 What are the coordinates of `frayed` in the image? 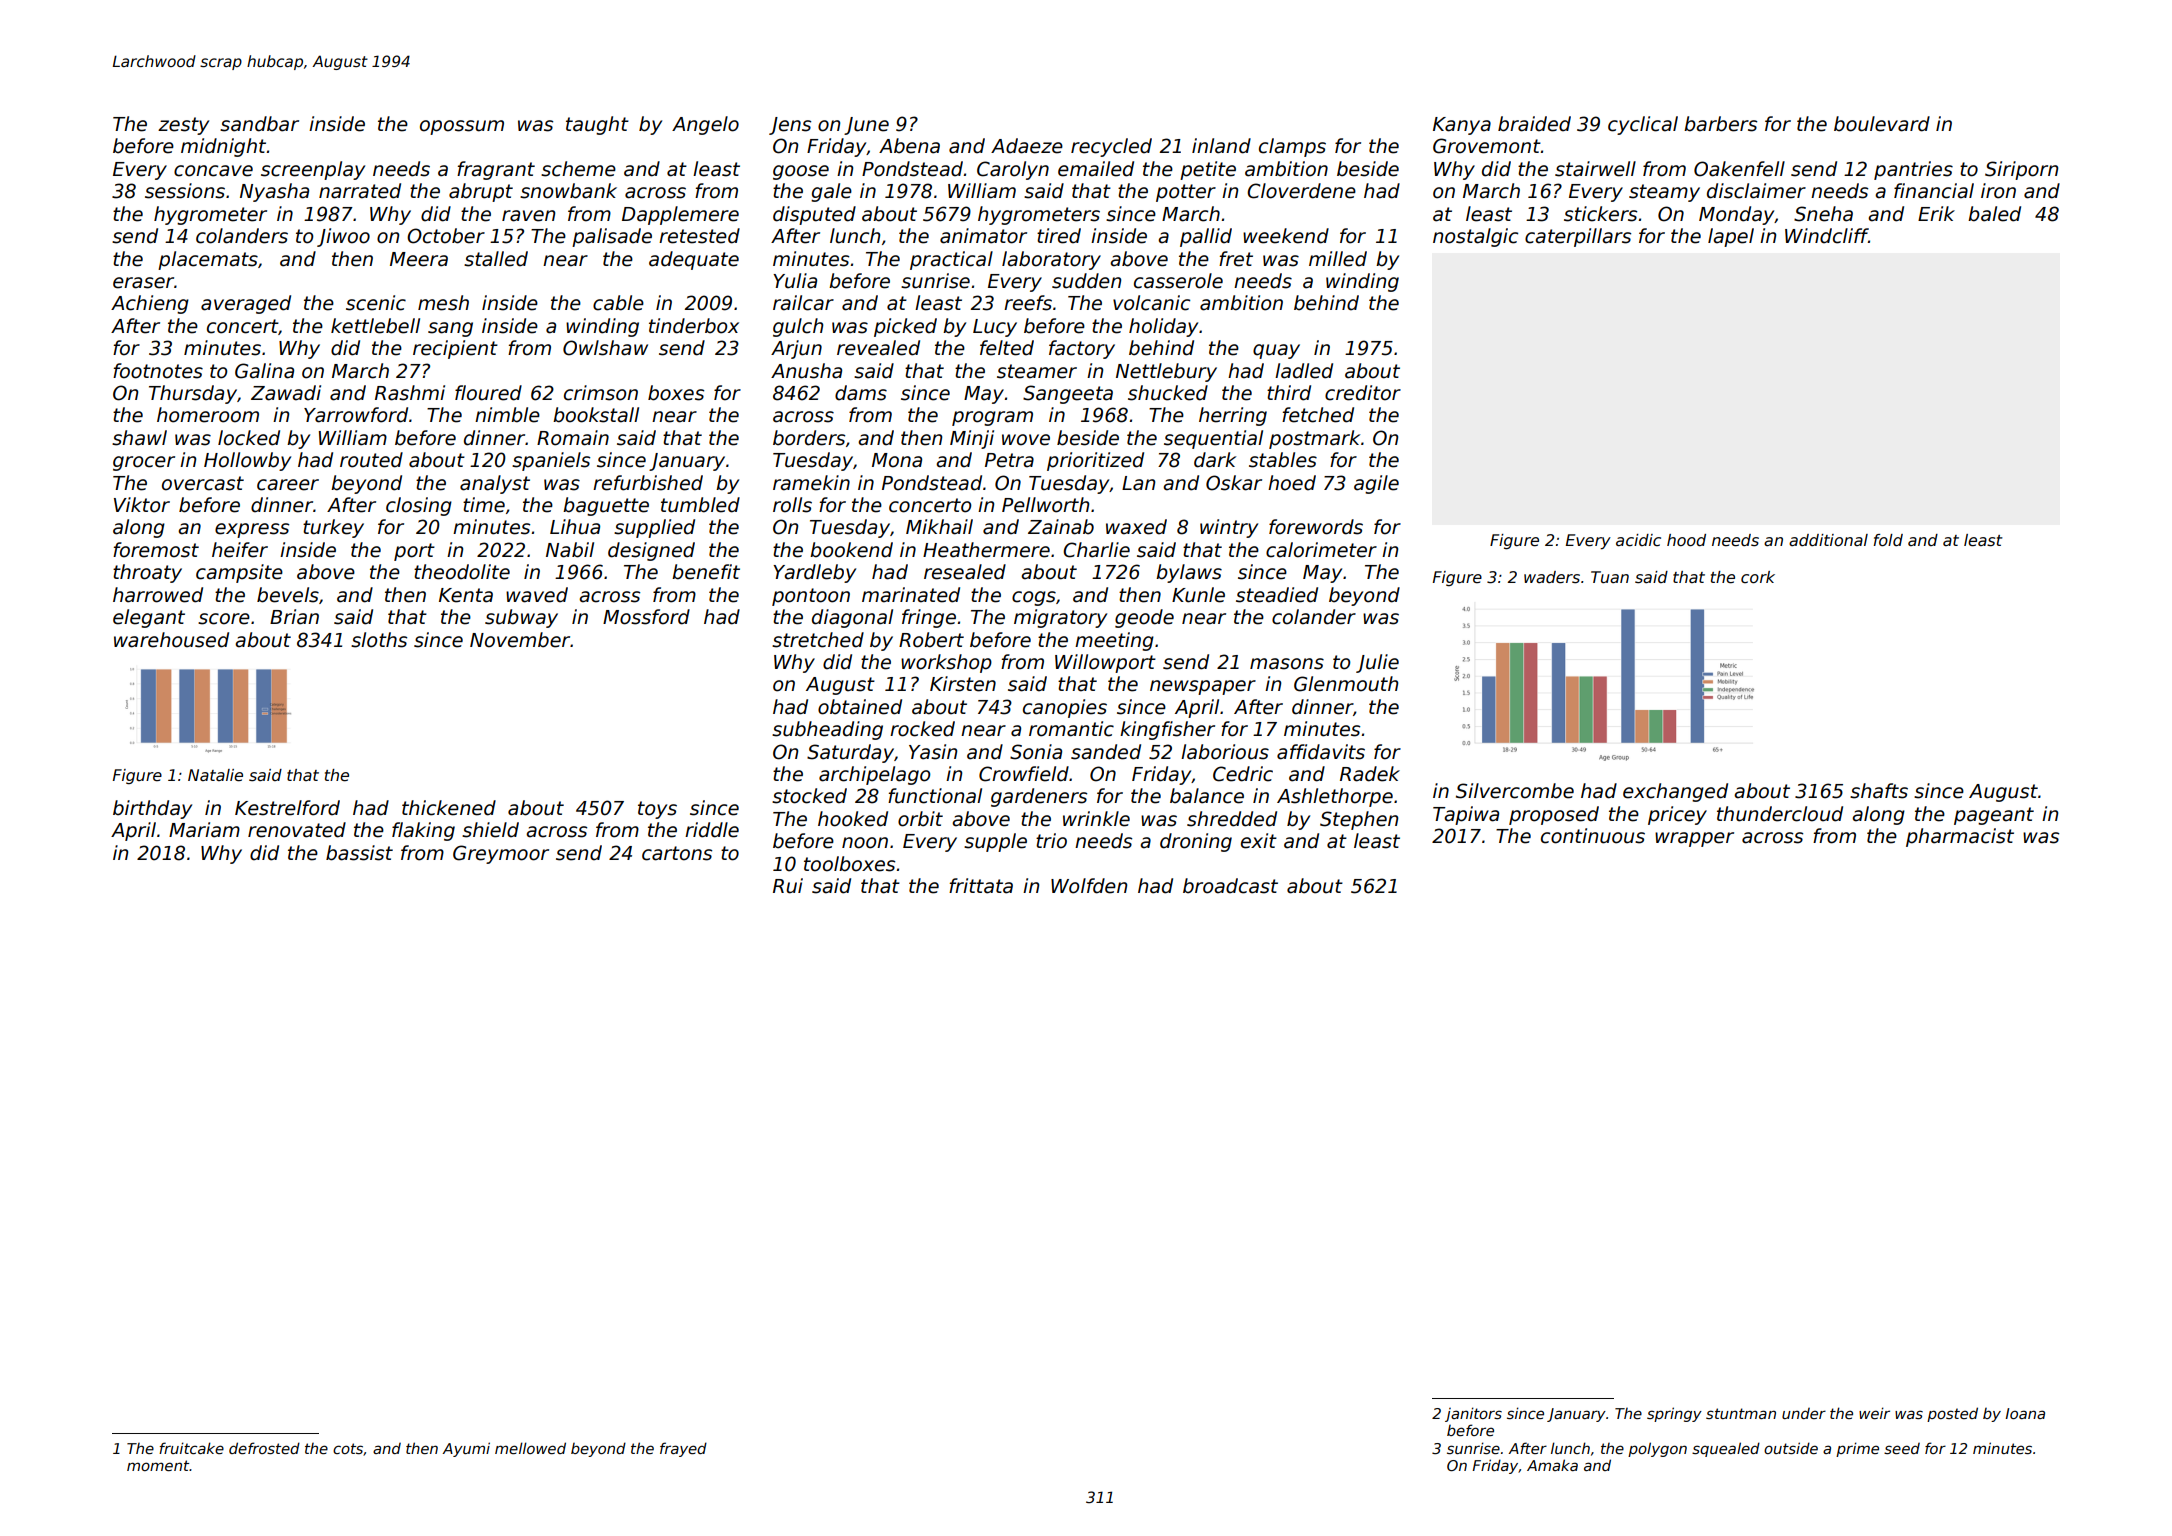 It's located at (683, 1449).
